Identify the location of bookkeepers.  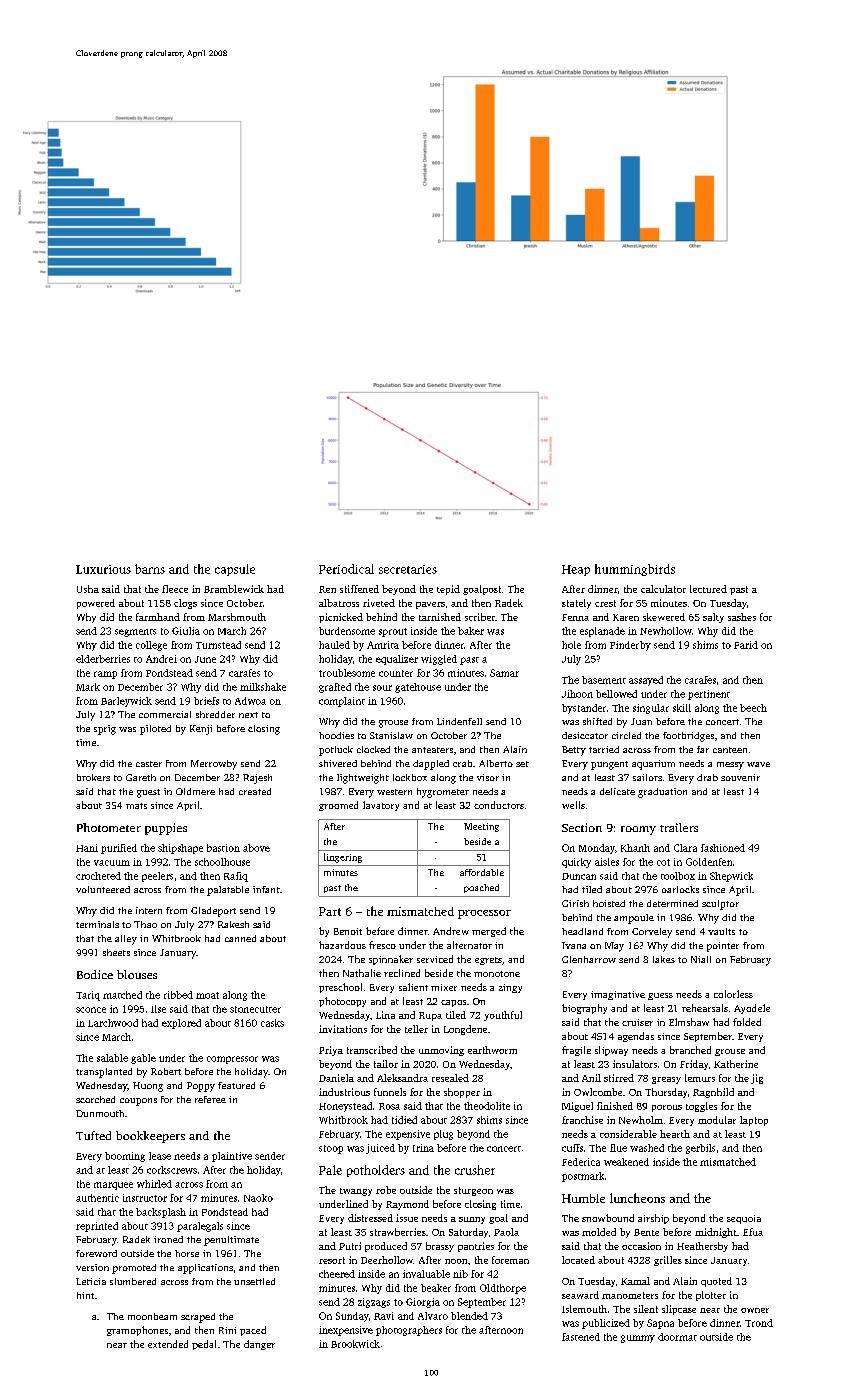
(150, 1137).
